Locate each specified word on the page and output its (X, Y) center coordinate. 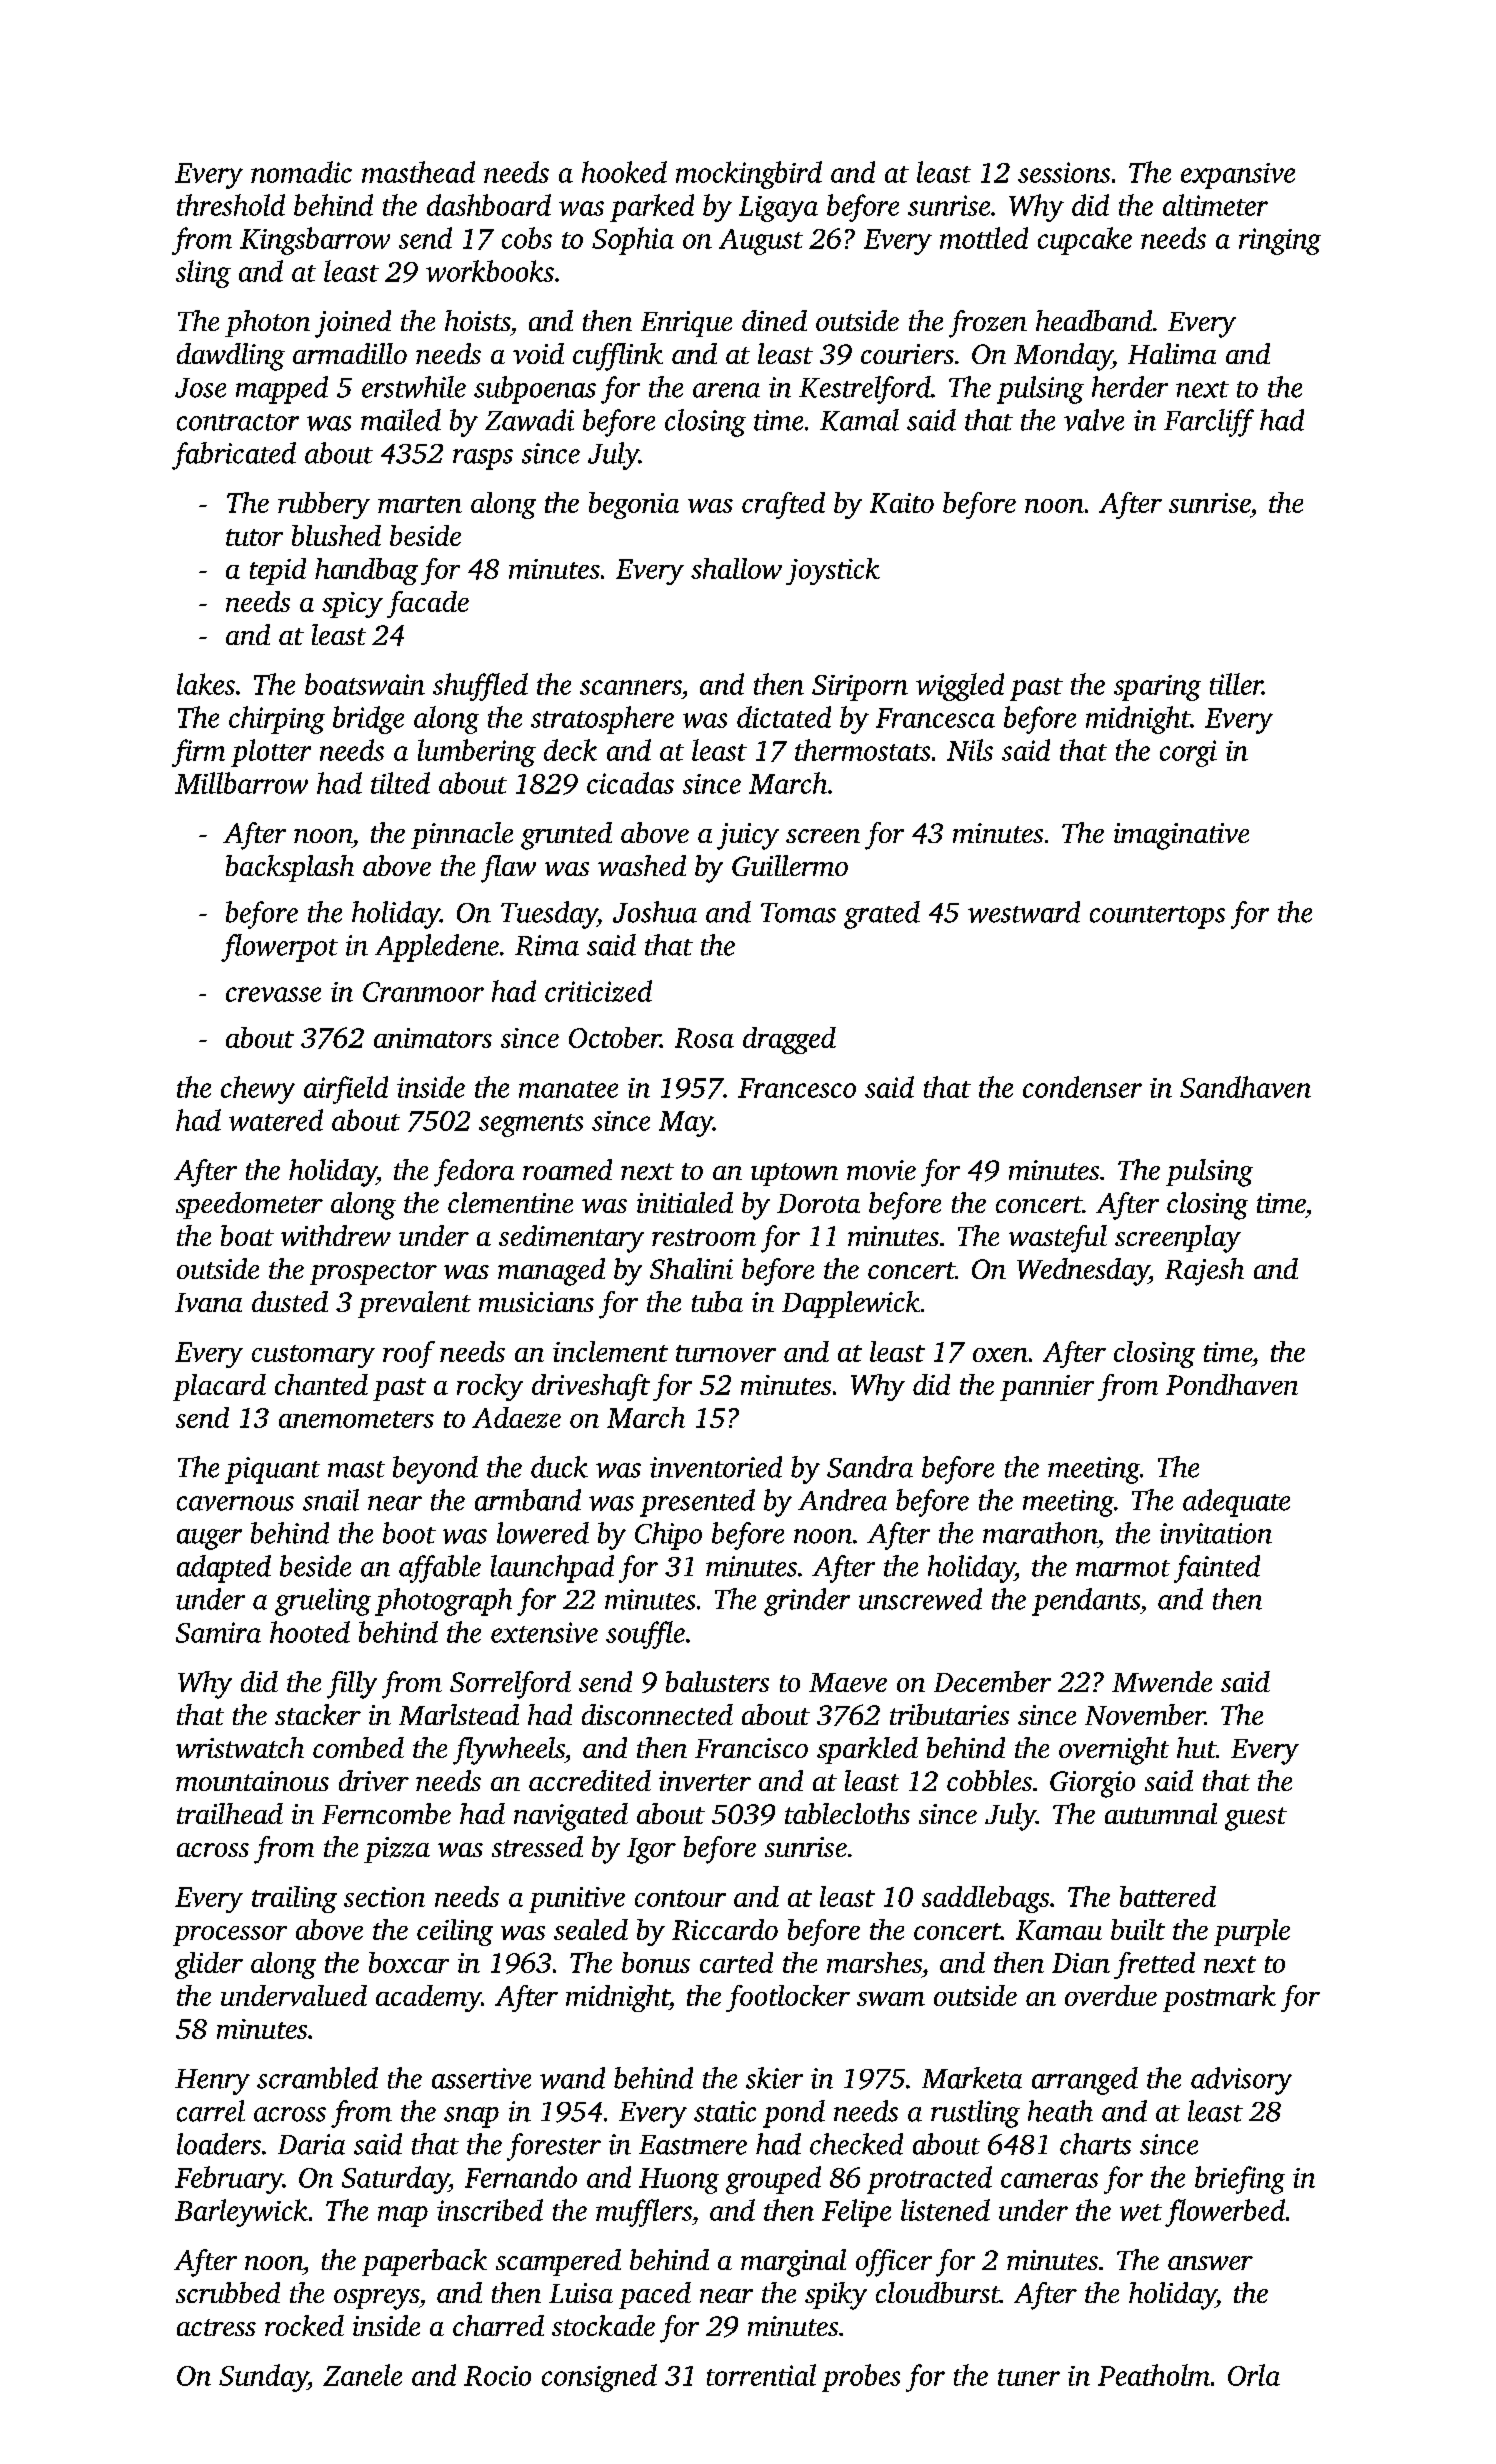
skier (774, 2078)
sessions (1064, 172)
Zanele (362, 2375)
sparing (1157, 688)
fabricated (234, 456)
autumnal (1161, 1813)
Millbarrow (241, 783)
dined (774, 320)
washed (642, 865)
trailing (294, 1899)
